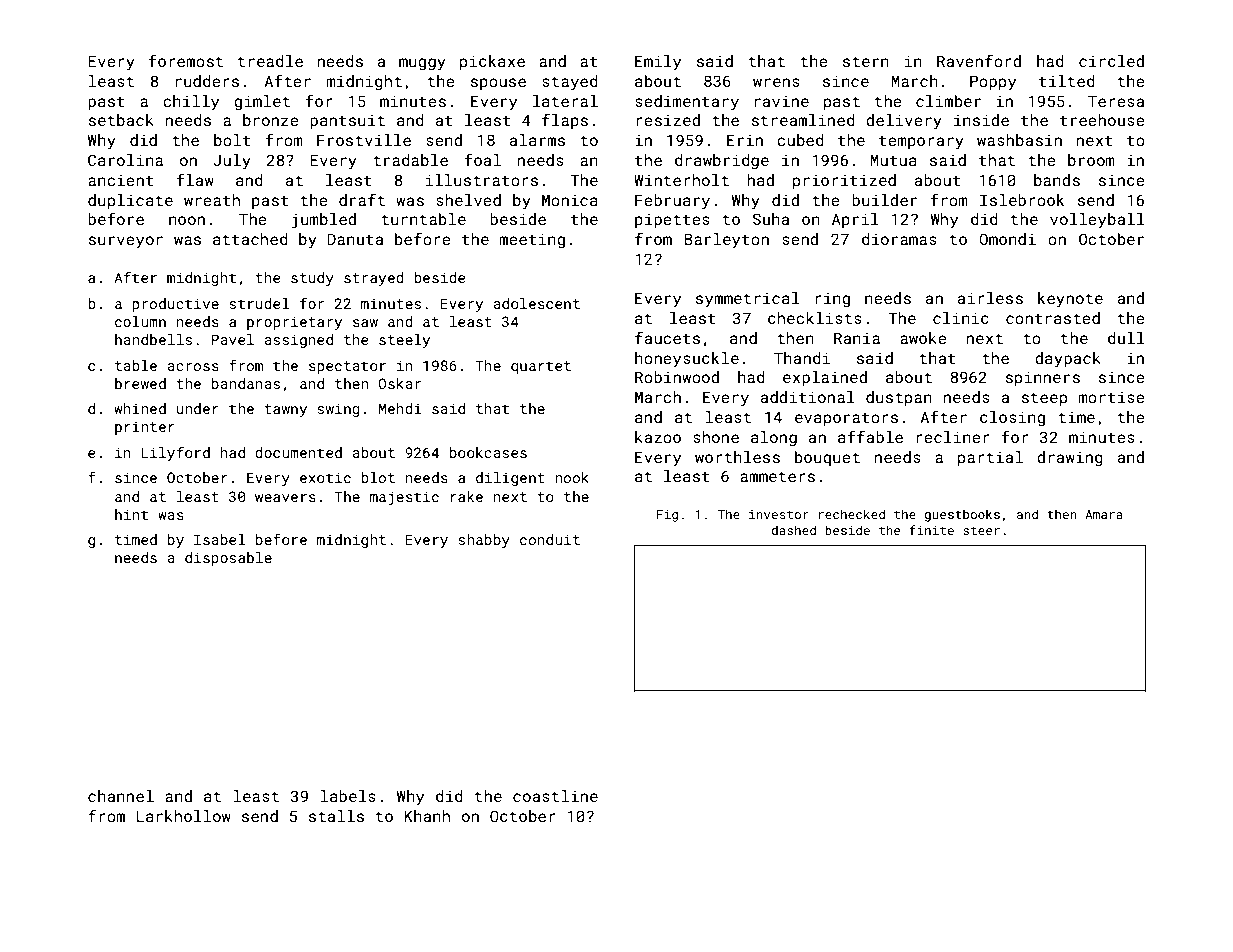  What do you see at coordinates (537, 140) in the screenshot?
I see `alarms` at bounding box center [537, 140].
